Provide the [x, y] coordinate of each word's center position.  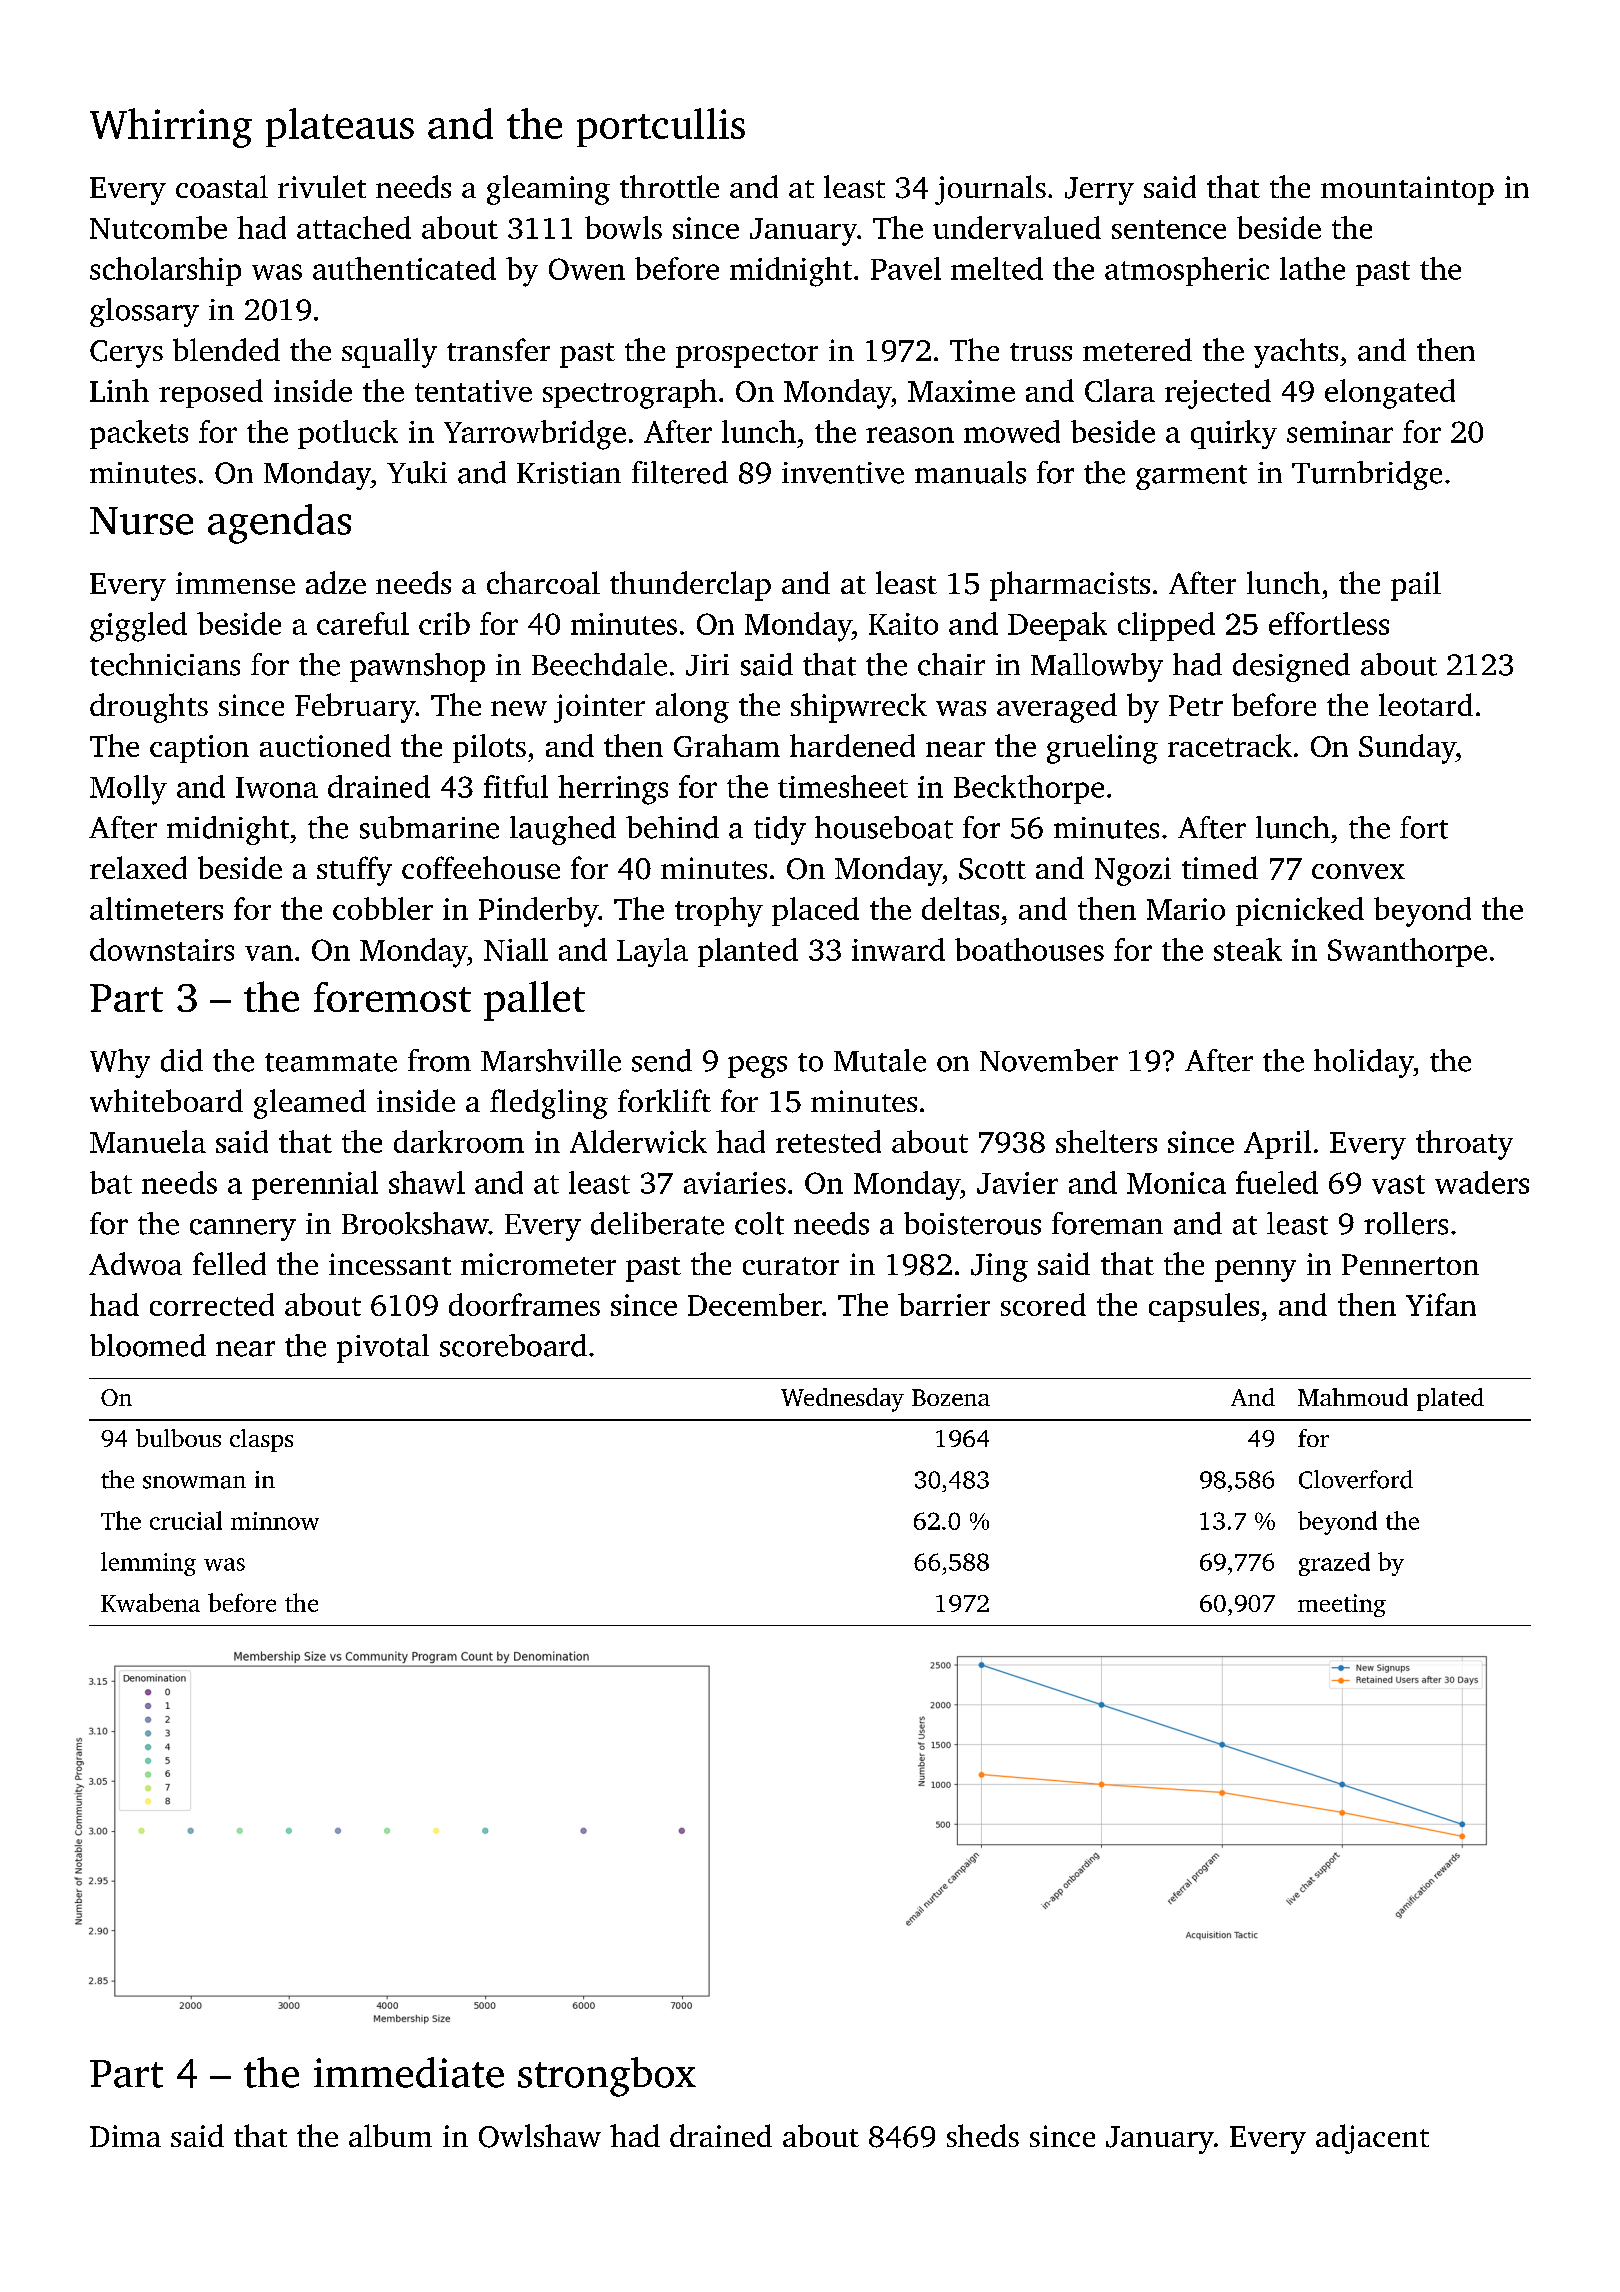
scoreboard [513, 1345]
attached [354, 227]
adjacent [1372, 2139]
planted [748, 952]
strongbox [607, 2077]
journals [990, 190]
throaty [1464, 1145]
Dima [125, 2136]
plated [1450, 1399]
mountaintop [1407, 190]
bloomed [148, 1345]
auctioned [325, 745]
